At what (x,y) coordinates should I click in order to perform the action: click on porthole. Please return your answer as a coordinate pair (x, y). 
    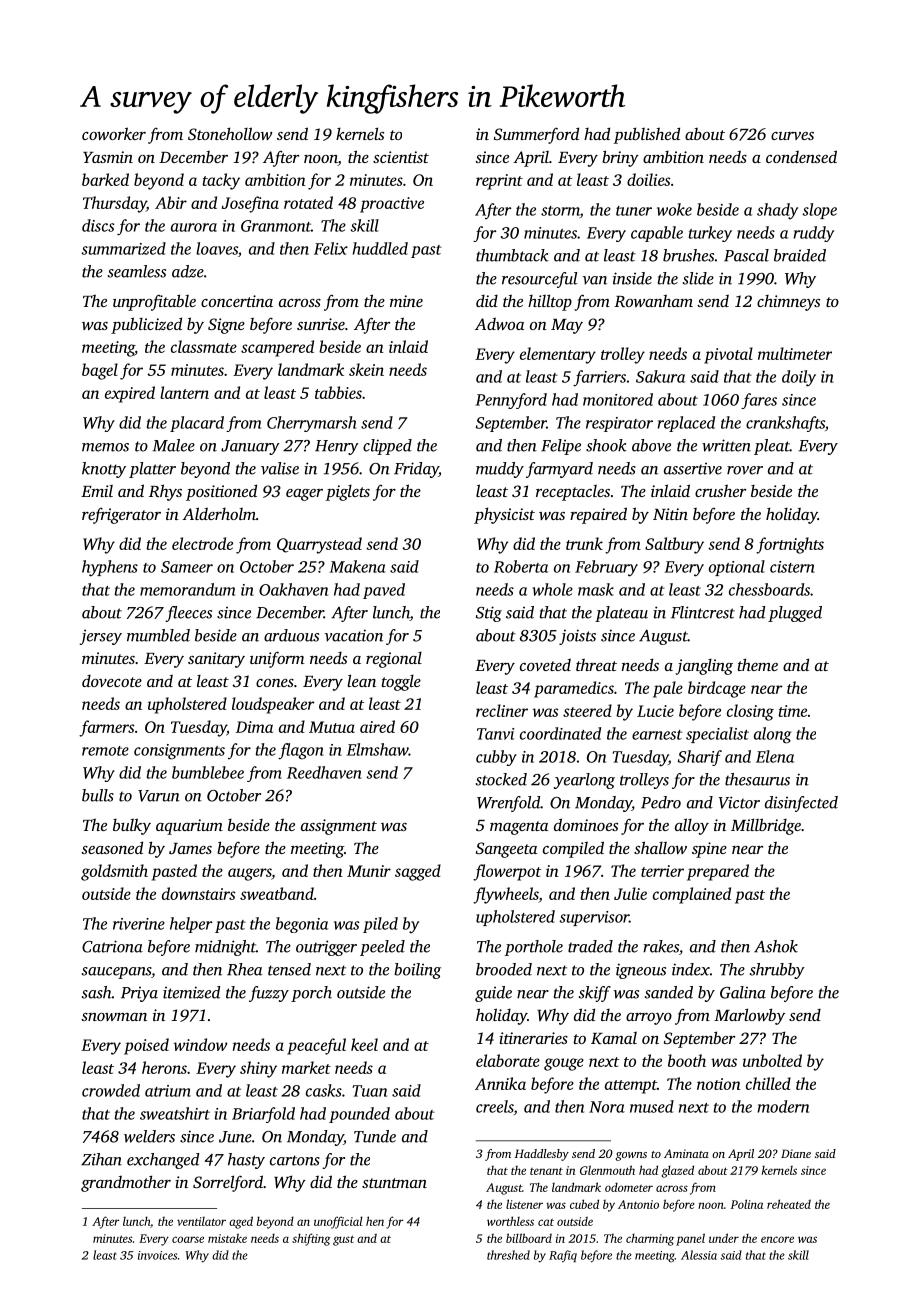
    Looking at the image, I should click on (534, 948).
